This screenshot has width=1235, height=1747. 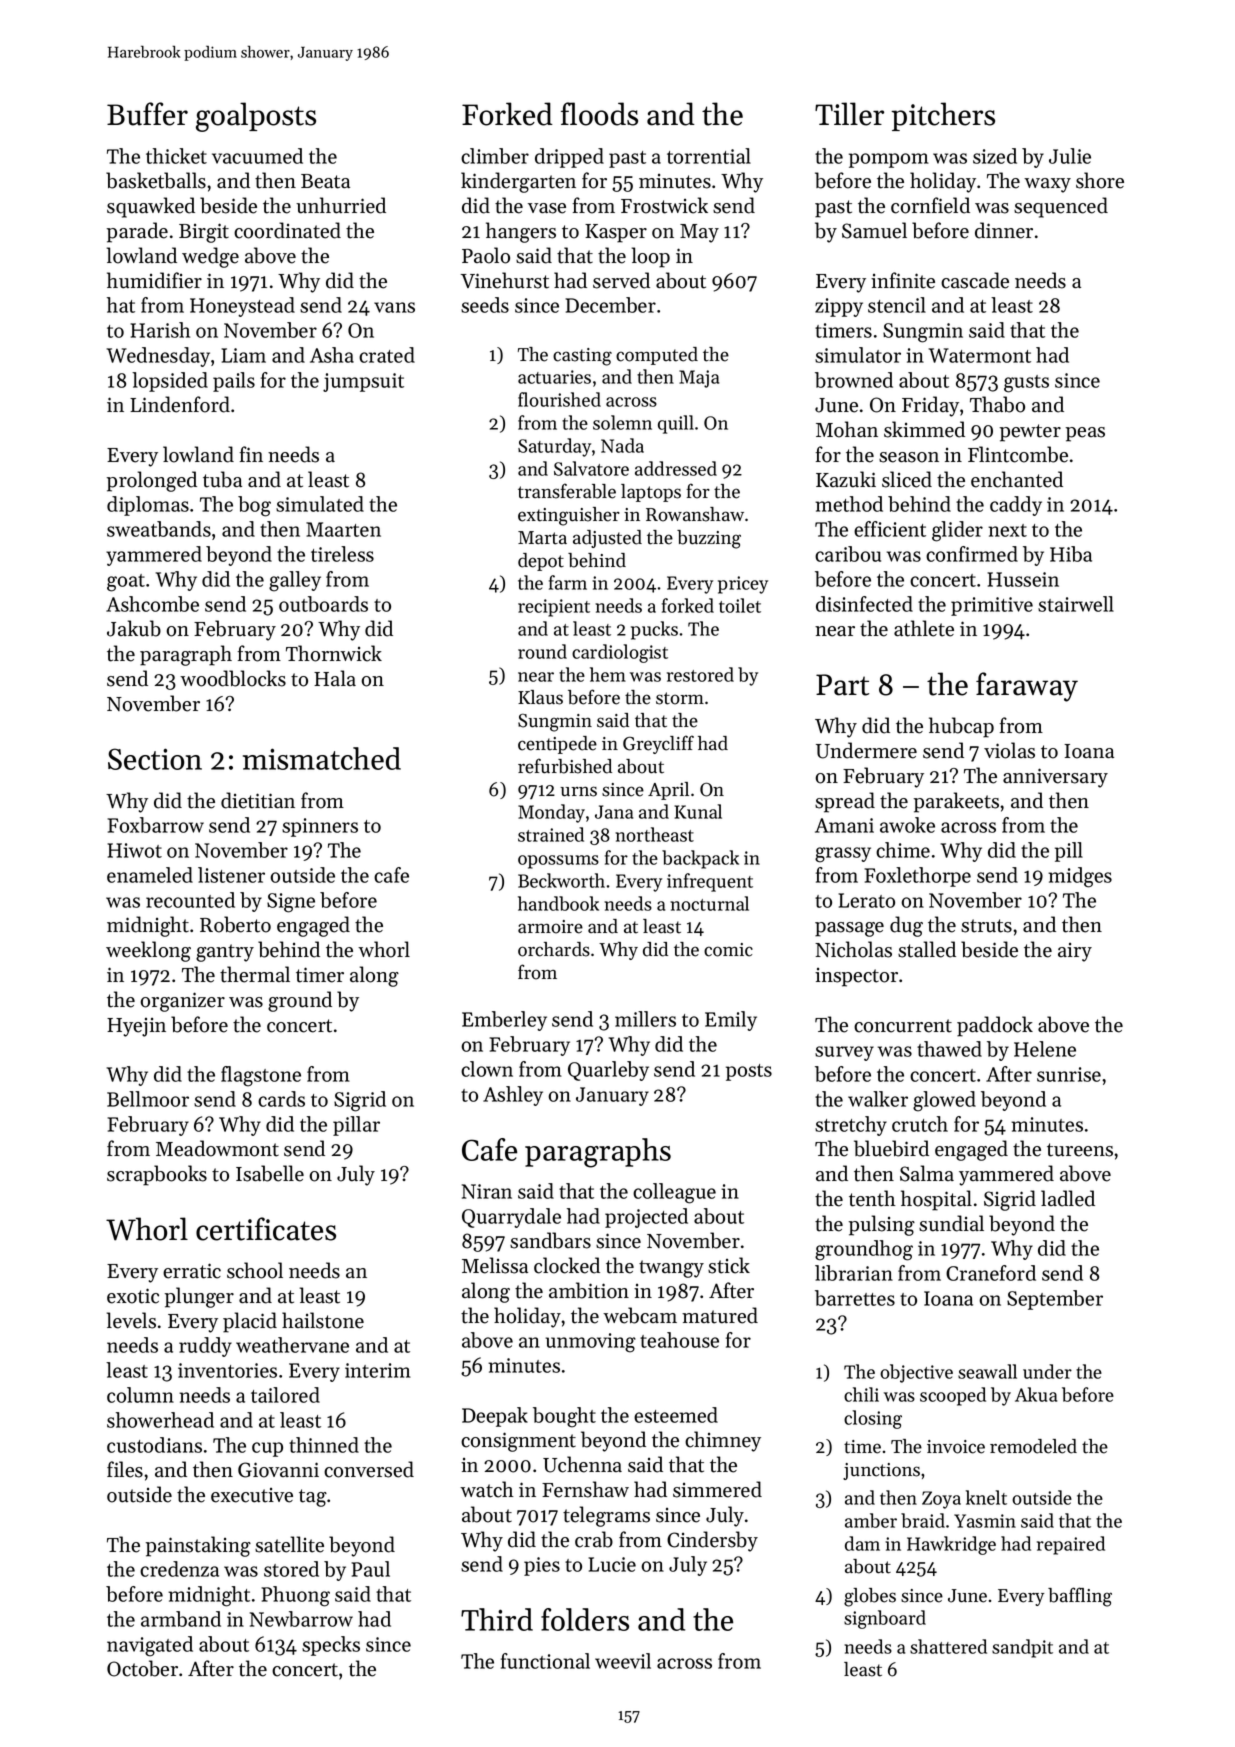 What do you see at coordinates (151, 207) in the screenshot?
I see `squawked` at bounding box center [151, 207].
